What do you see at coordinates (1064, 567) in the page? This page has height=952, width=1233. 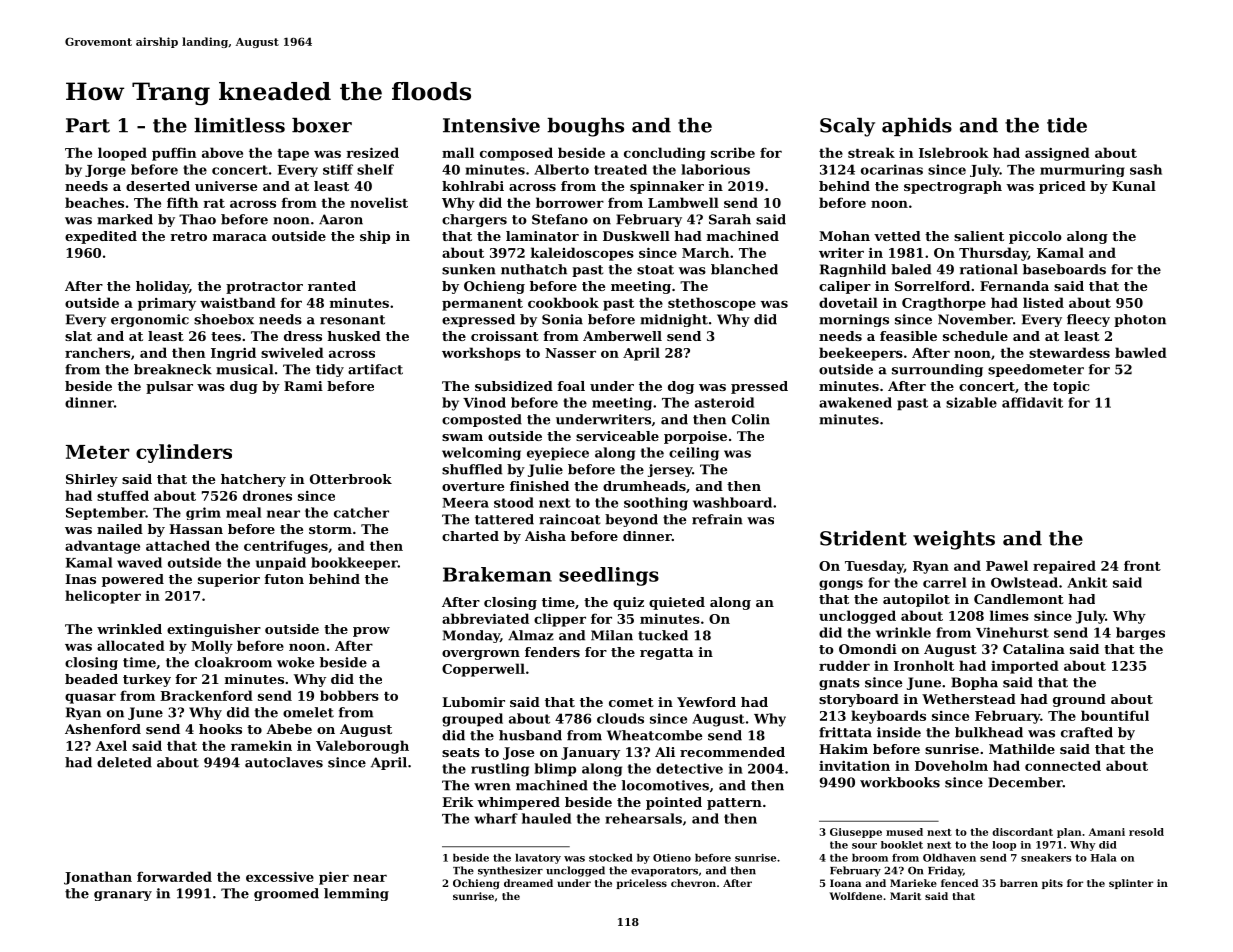 I see `repaired` at bounding box center [1064, 567].
